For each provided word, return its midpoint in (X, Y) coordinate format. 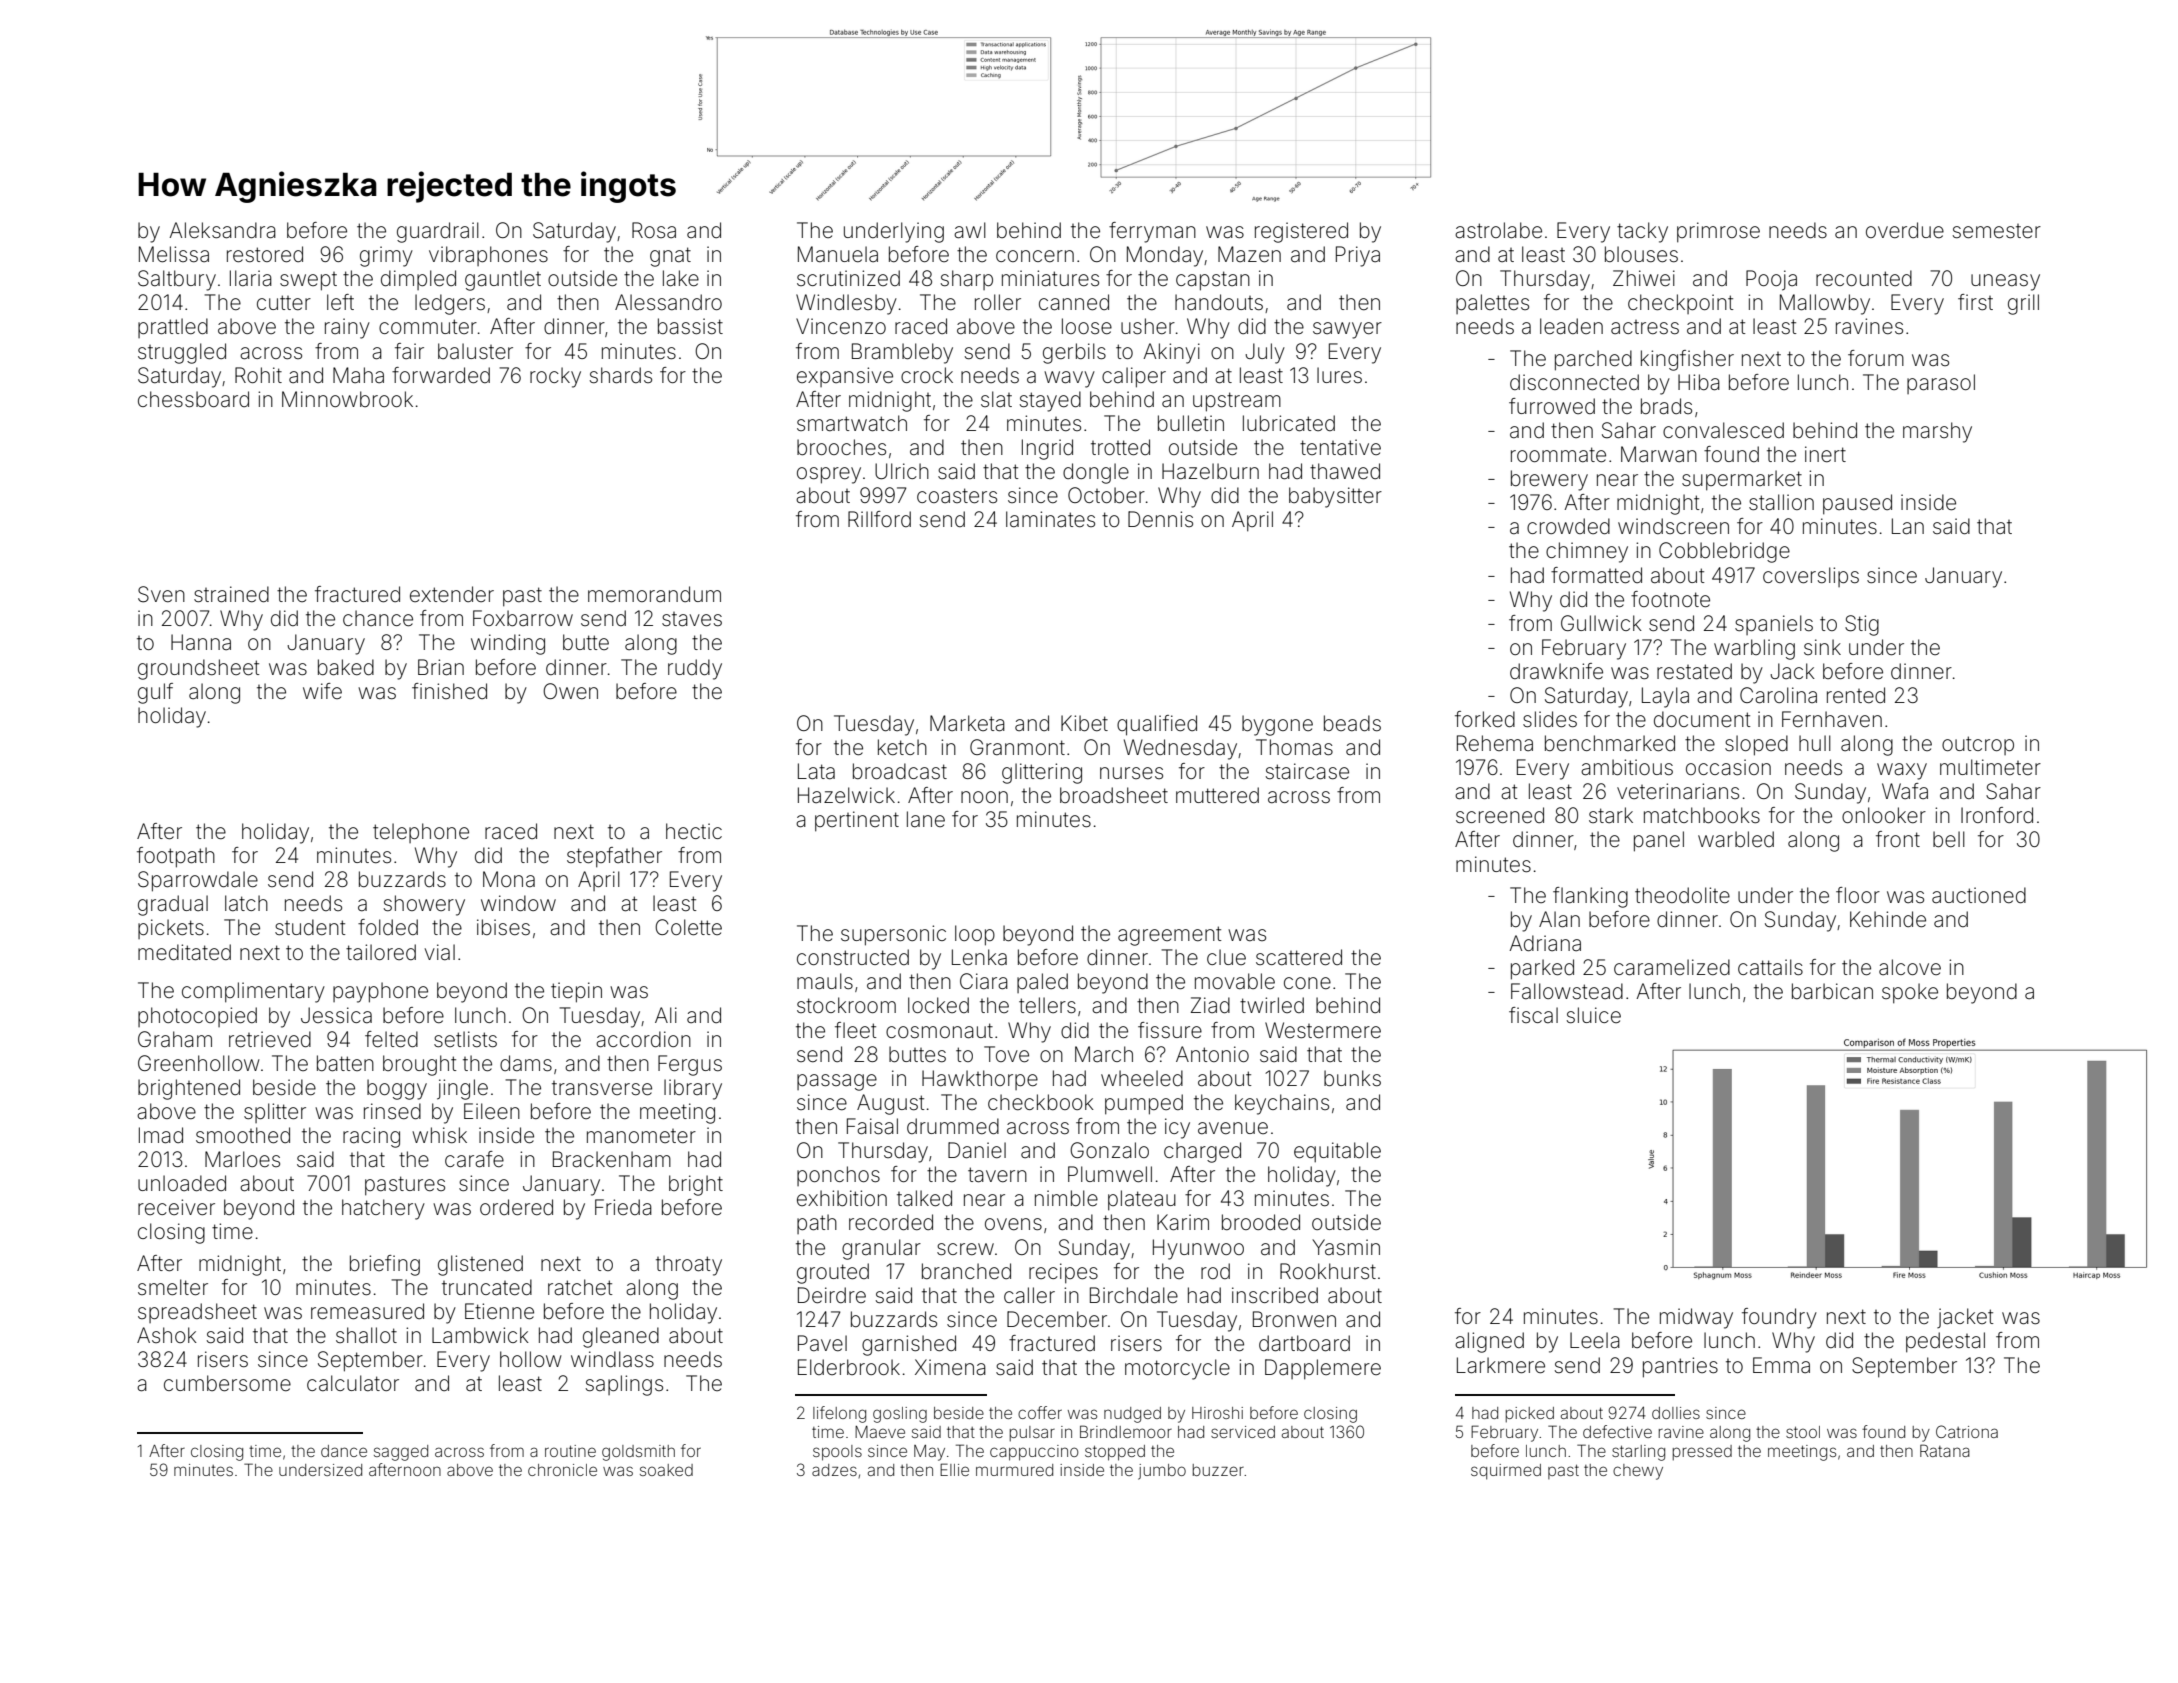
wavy (1069, 379)
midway (1696, 1318)
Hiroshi (1217, 1413)
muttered (1217, 795)
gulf (155, 693)
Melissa (174, 254)
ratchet (580, 1287)
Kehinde (1888, 919)
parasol (1941, 384)
